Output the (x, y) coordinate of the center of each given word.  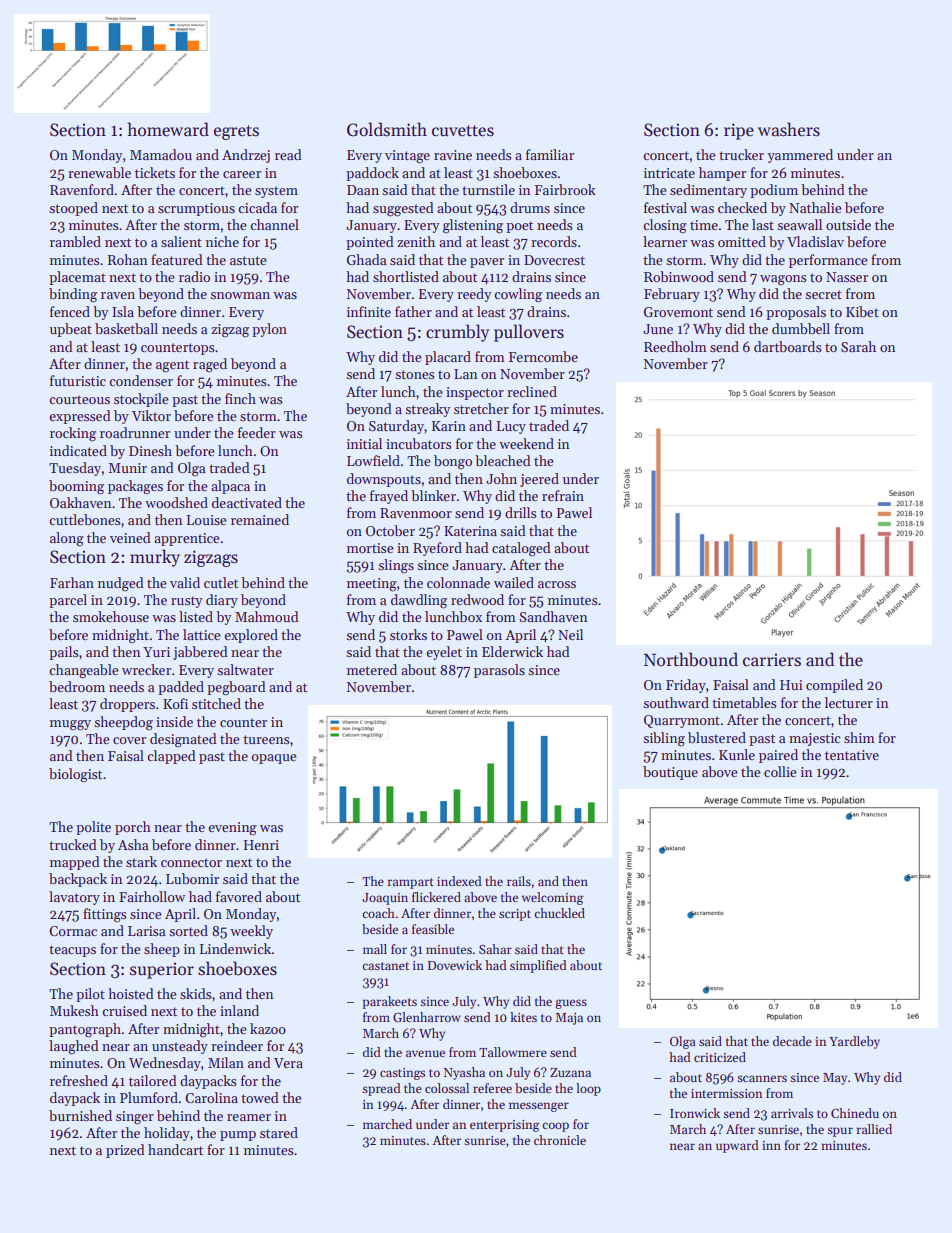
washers (789, 129)
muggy (70, 725)
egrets (236, 132)
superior (162, 970)
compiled (834, 686)
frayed (389, 497)
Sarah (858, 346)
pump (238, 1136)
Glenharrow (427, 1017)
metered (372, 669)
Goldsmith (387, 129)
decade (792, 1041)
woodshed (176, 502)
